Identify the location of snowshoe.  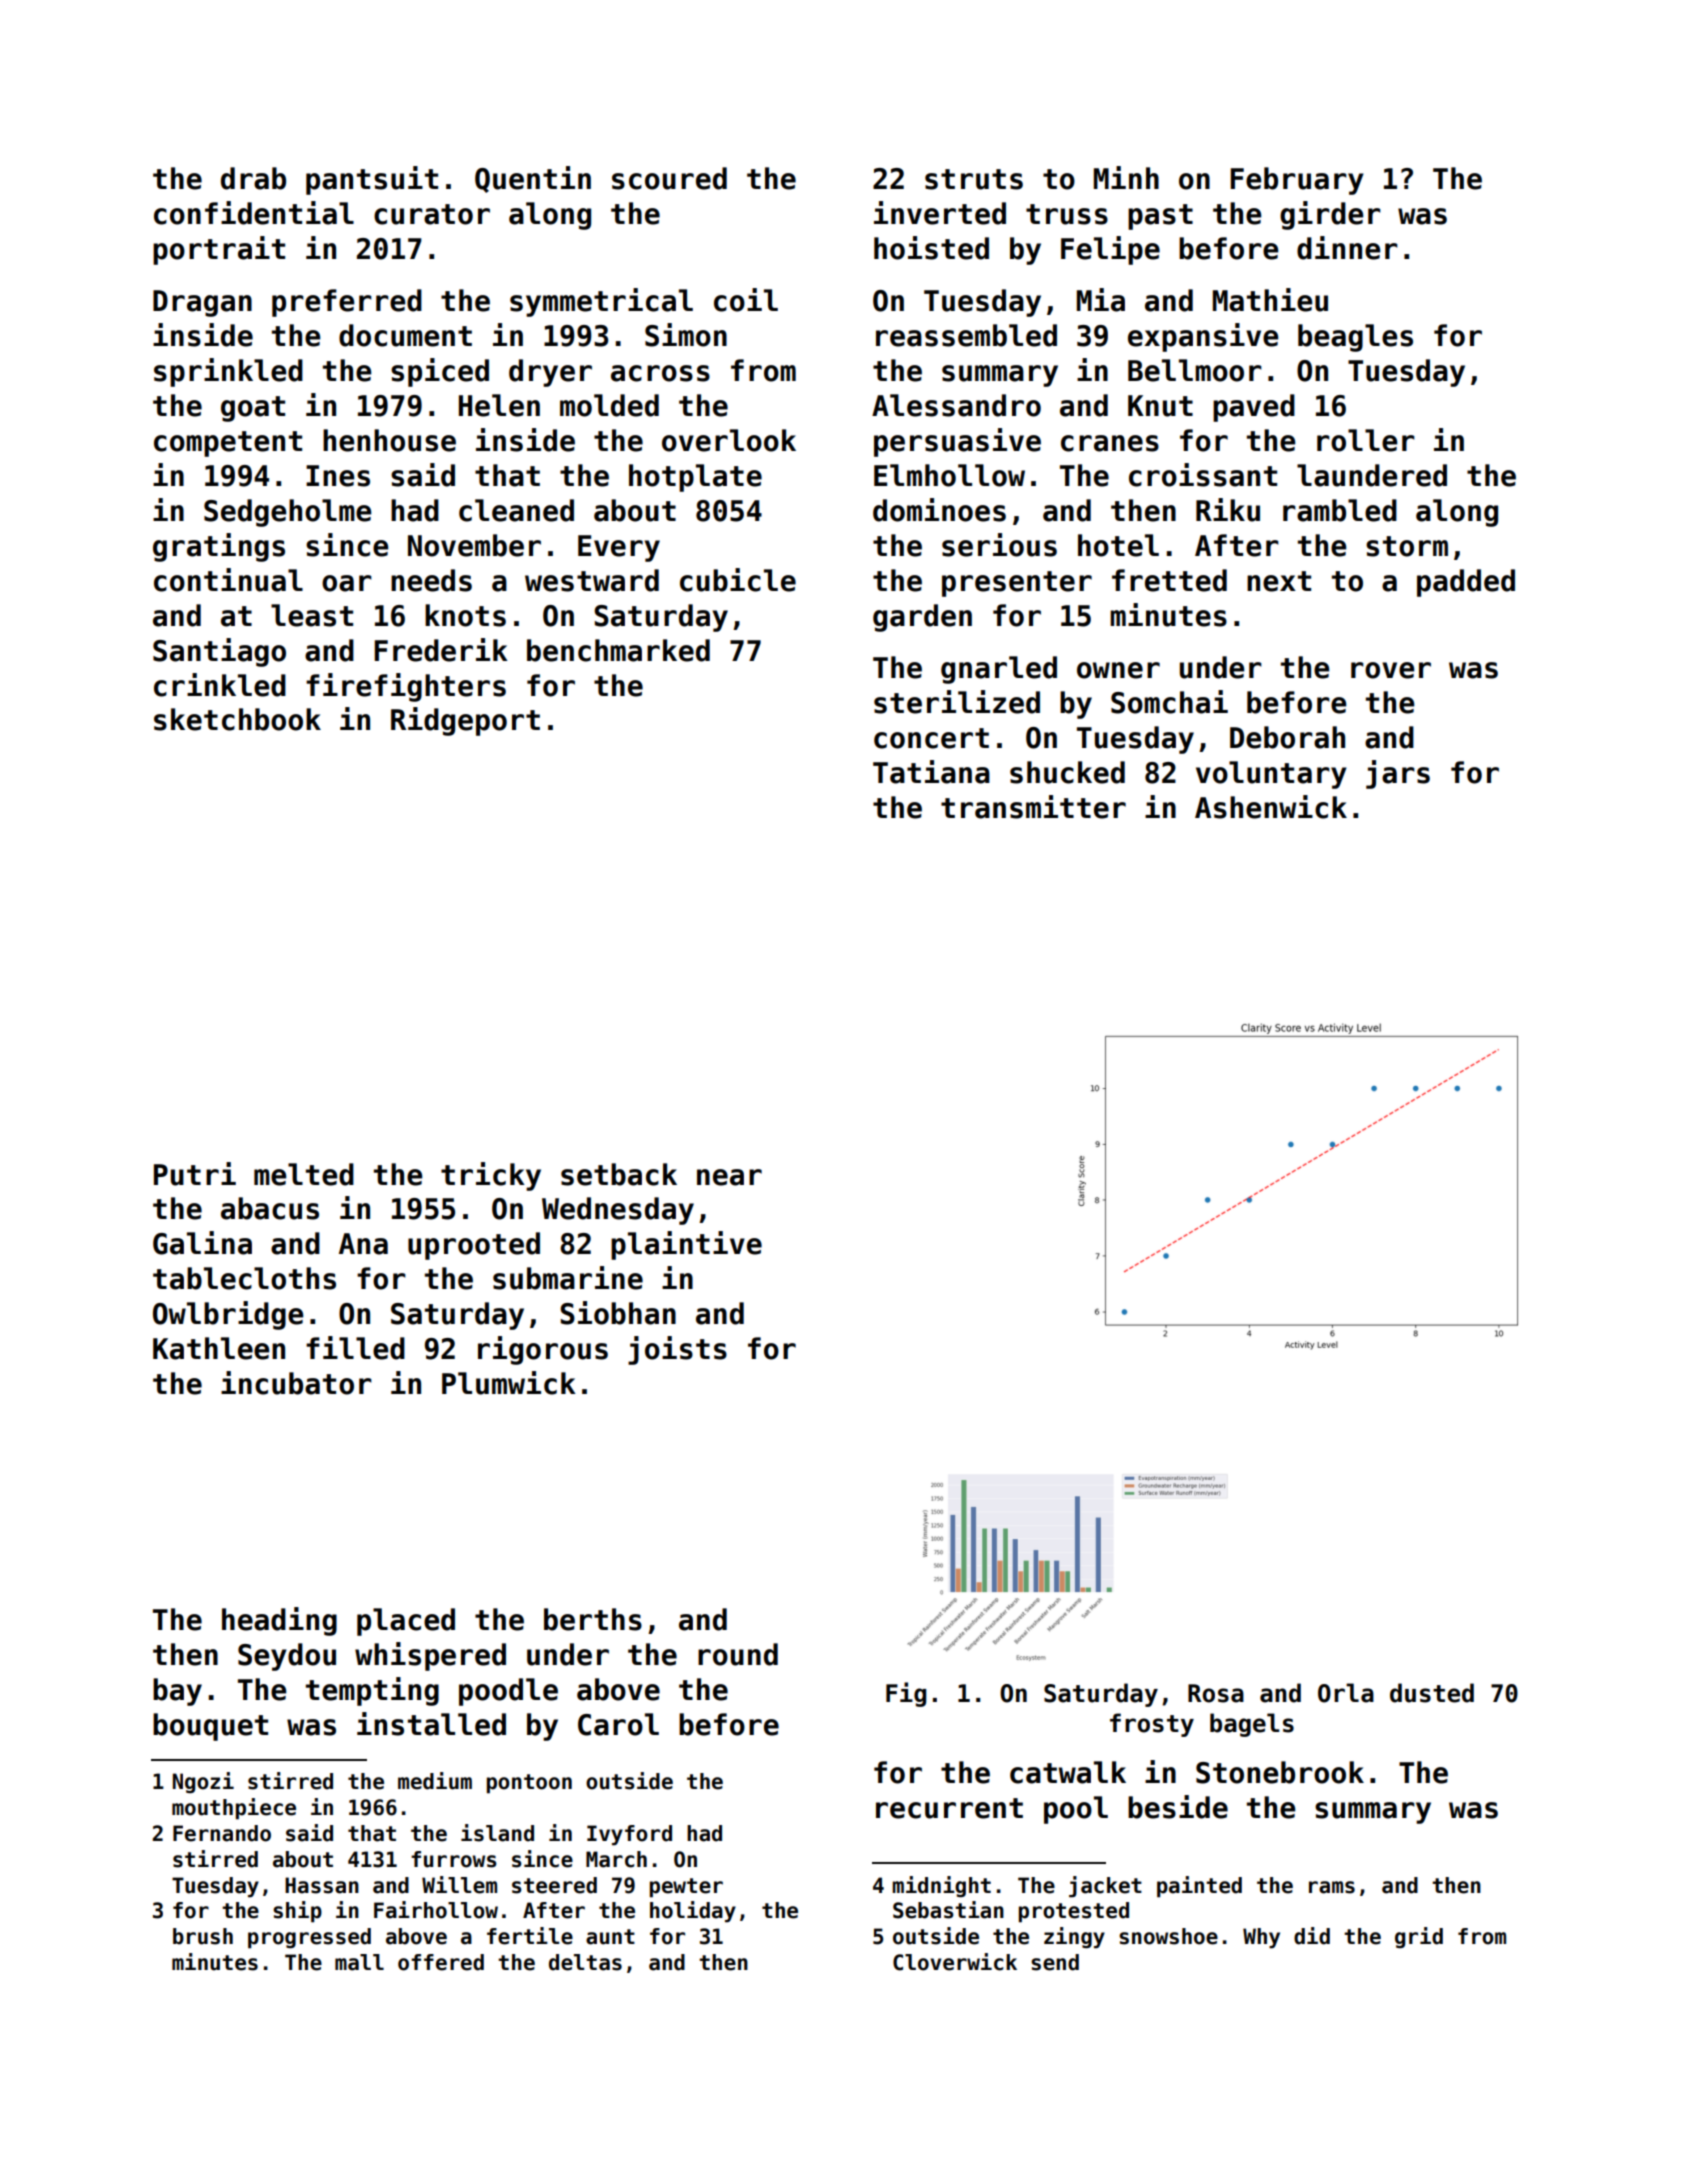
(1168, 1936).
